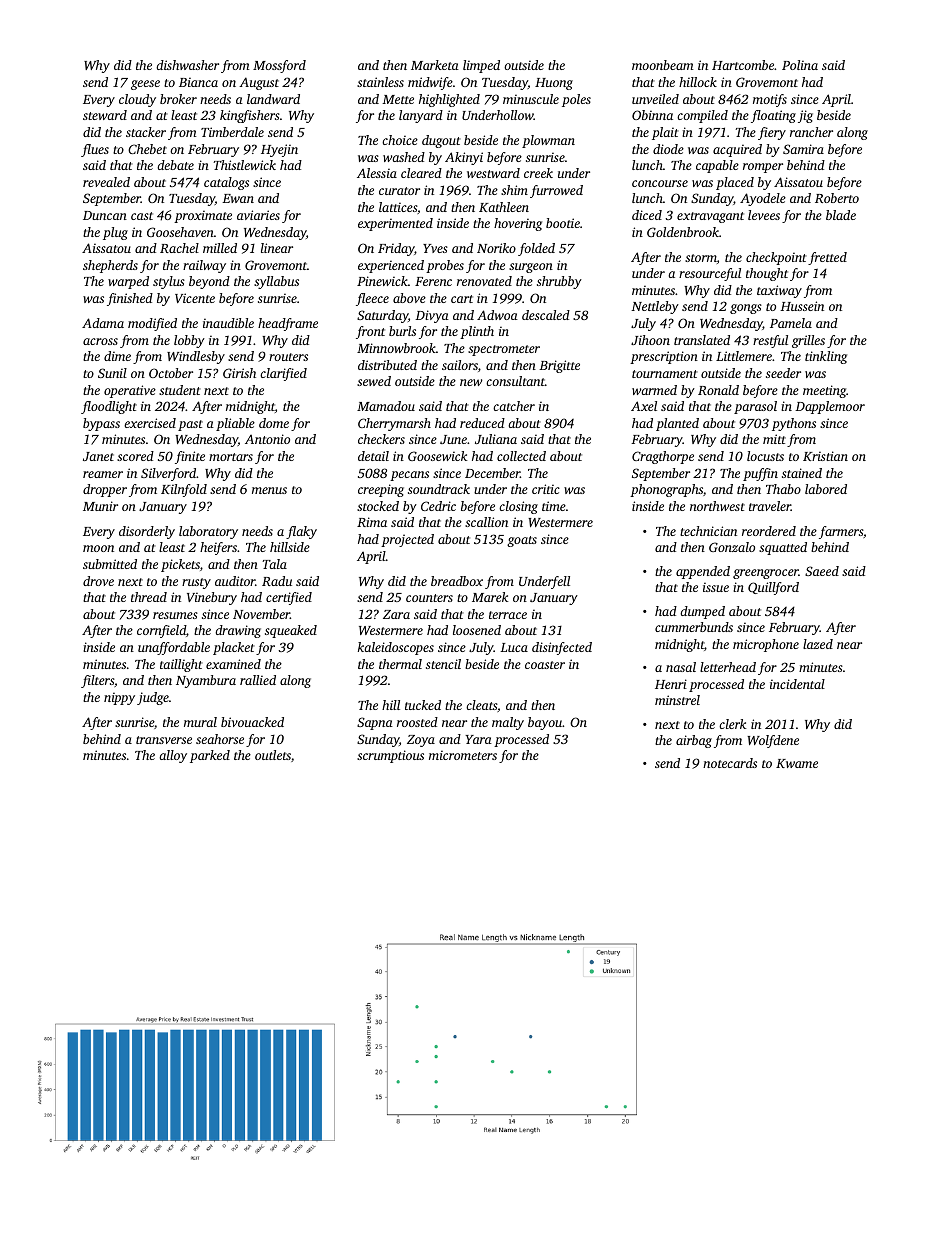 The image size is (952, 1233). I want to click on Polina, so click(800, 65).
